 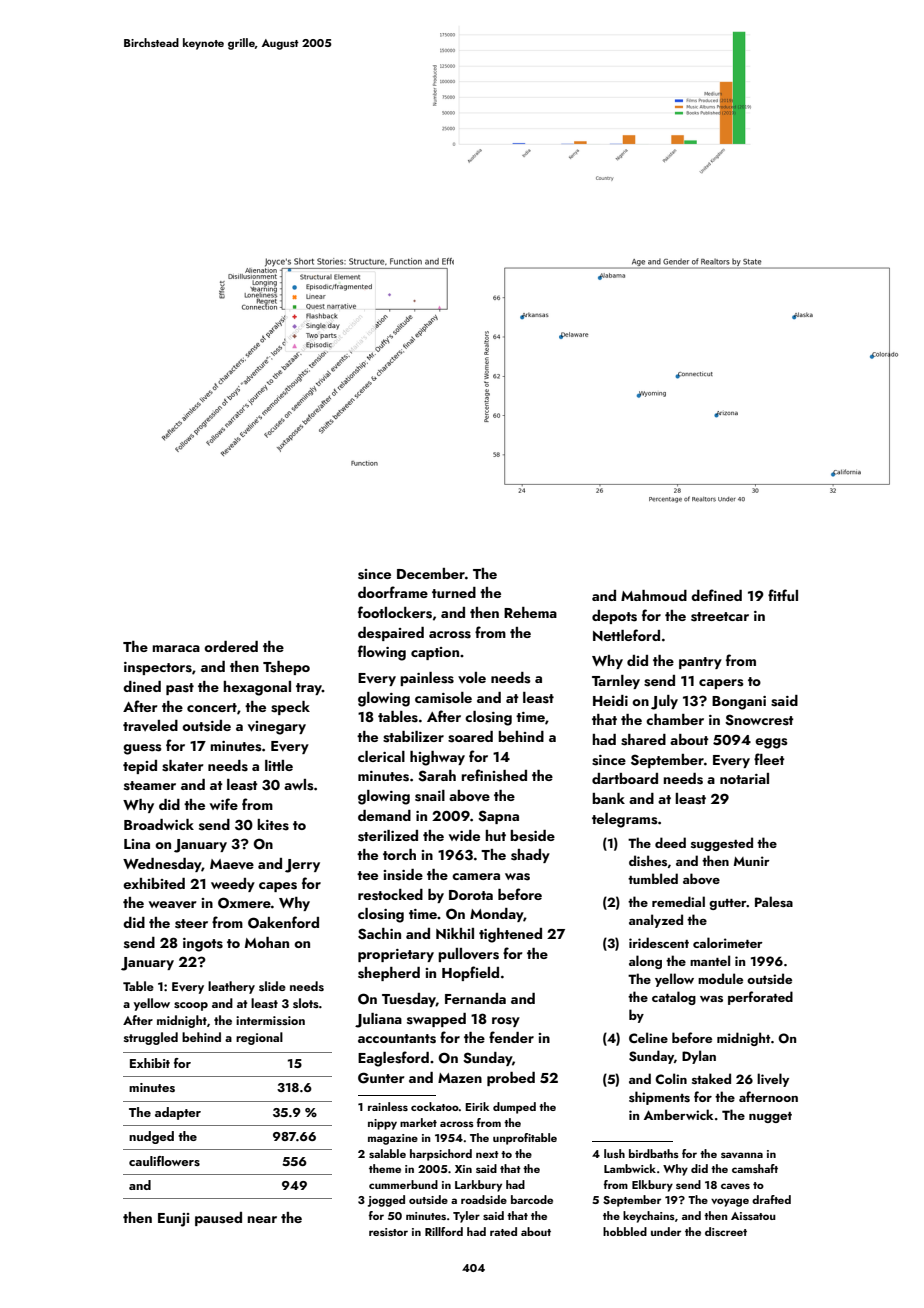 What do you see at coordinates (142, 749) in the image?
I see `guess` at bounding box center [142, 749].
